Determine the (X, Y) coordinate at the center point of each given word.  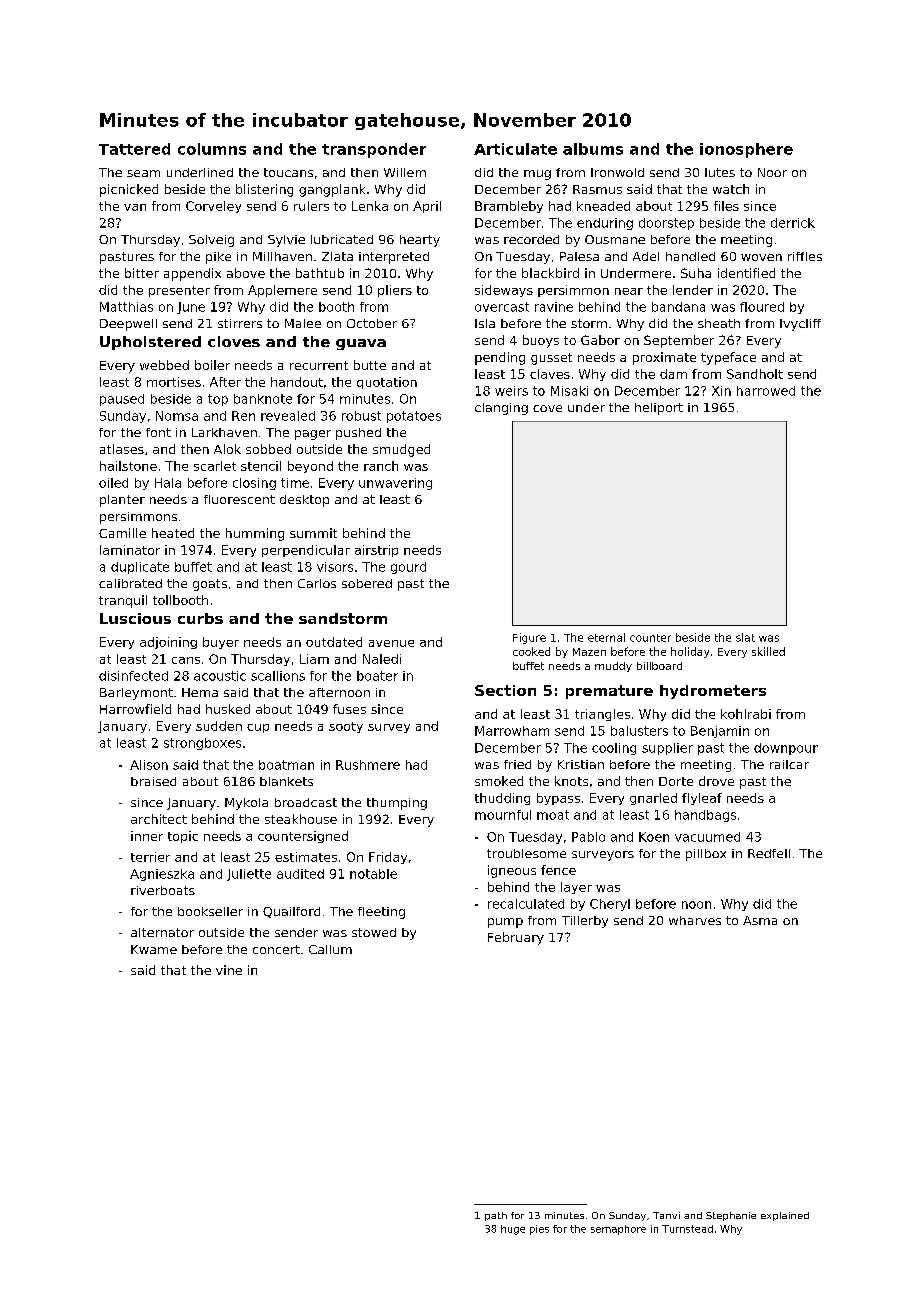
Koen (654, 837)
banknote (263, 399)
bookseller (210, 911)
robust (361, 416)
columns (212, 149)
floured (762, 307)
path (496, 1216)
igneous (512, 871)
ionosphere (746, 150)
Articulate (515, 149)
